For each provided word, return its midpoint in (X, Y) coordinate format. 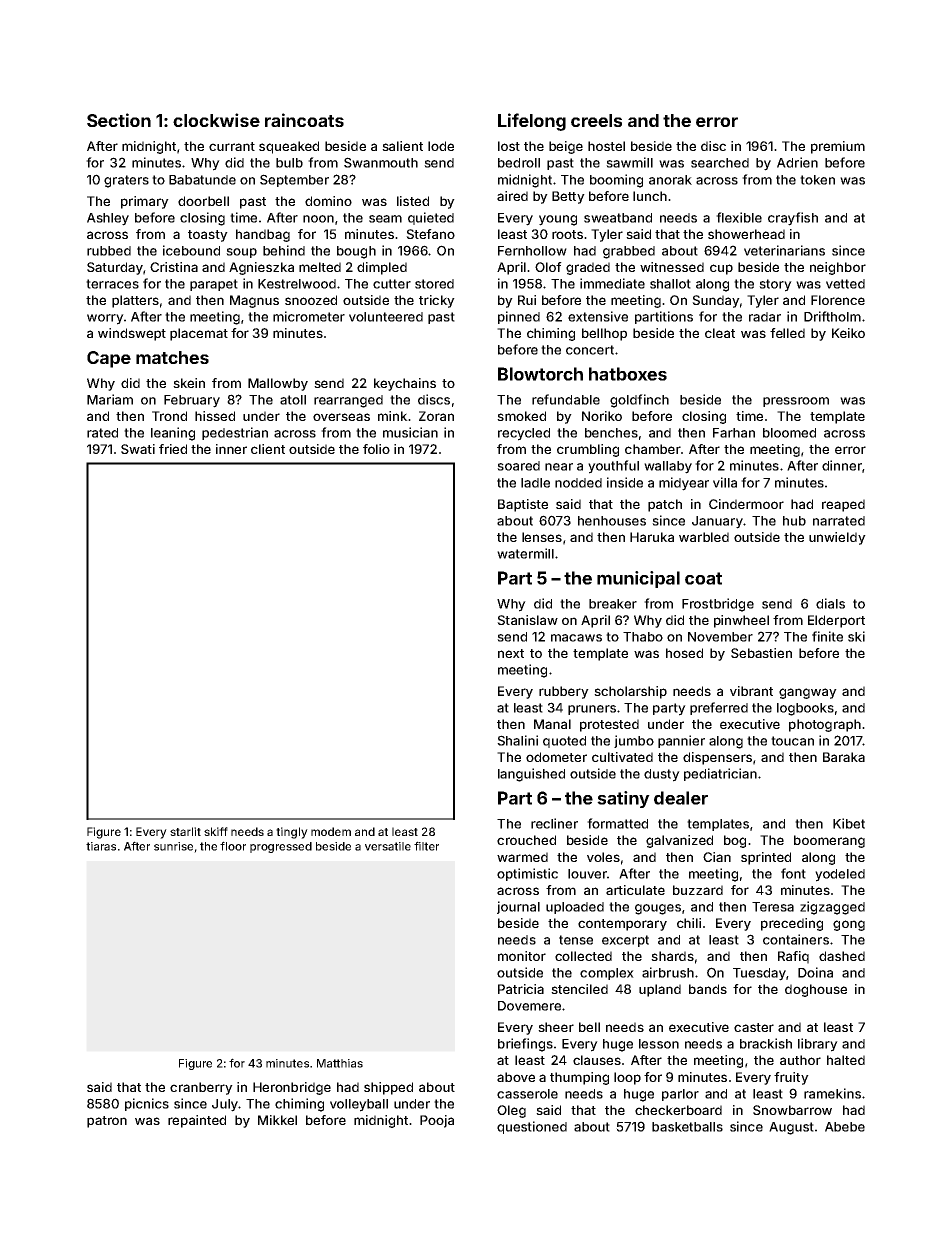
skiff (216, 831)
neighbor (838, 268)
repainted (197, 1121)
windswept (132, 334)
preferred (719, 708)
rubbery (564, 692)
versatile (388, 846)
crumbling (588, 450)
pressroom (796, 402)
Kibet (849, 823)
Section (119, 120)
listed (413, 201)
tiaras (101, 846)
